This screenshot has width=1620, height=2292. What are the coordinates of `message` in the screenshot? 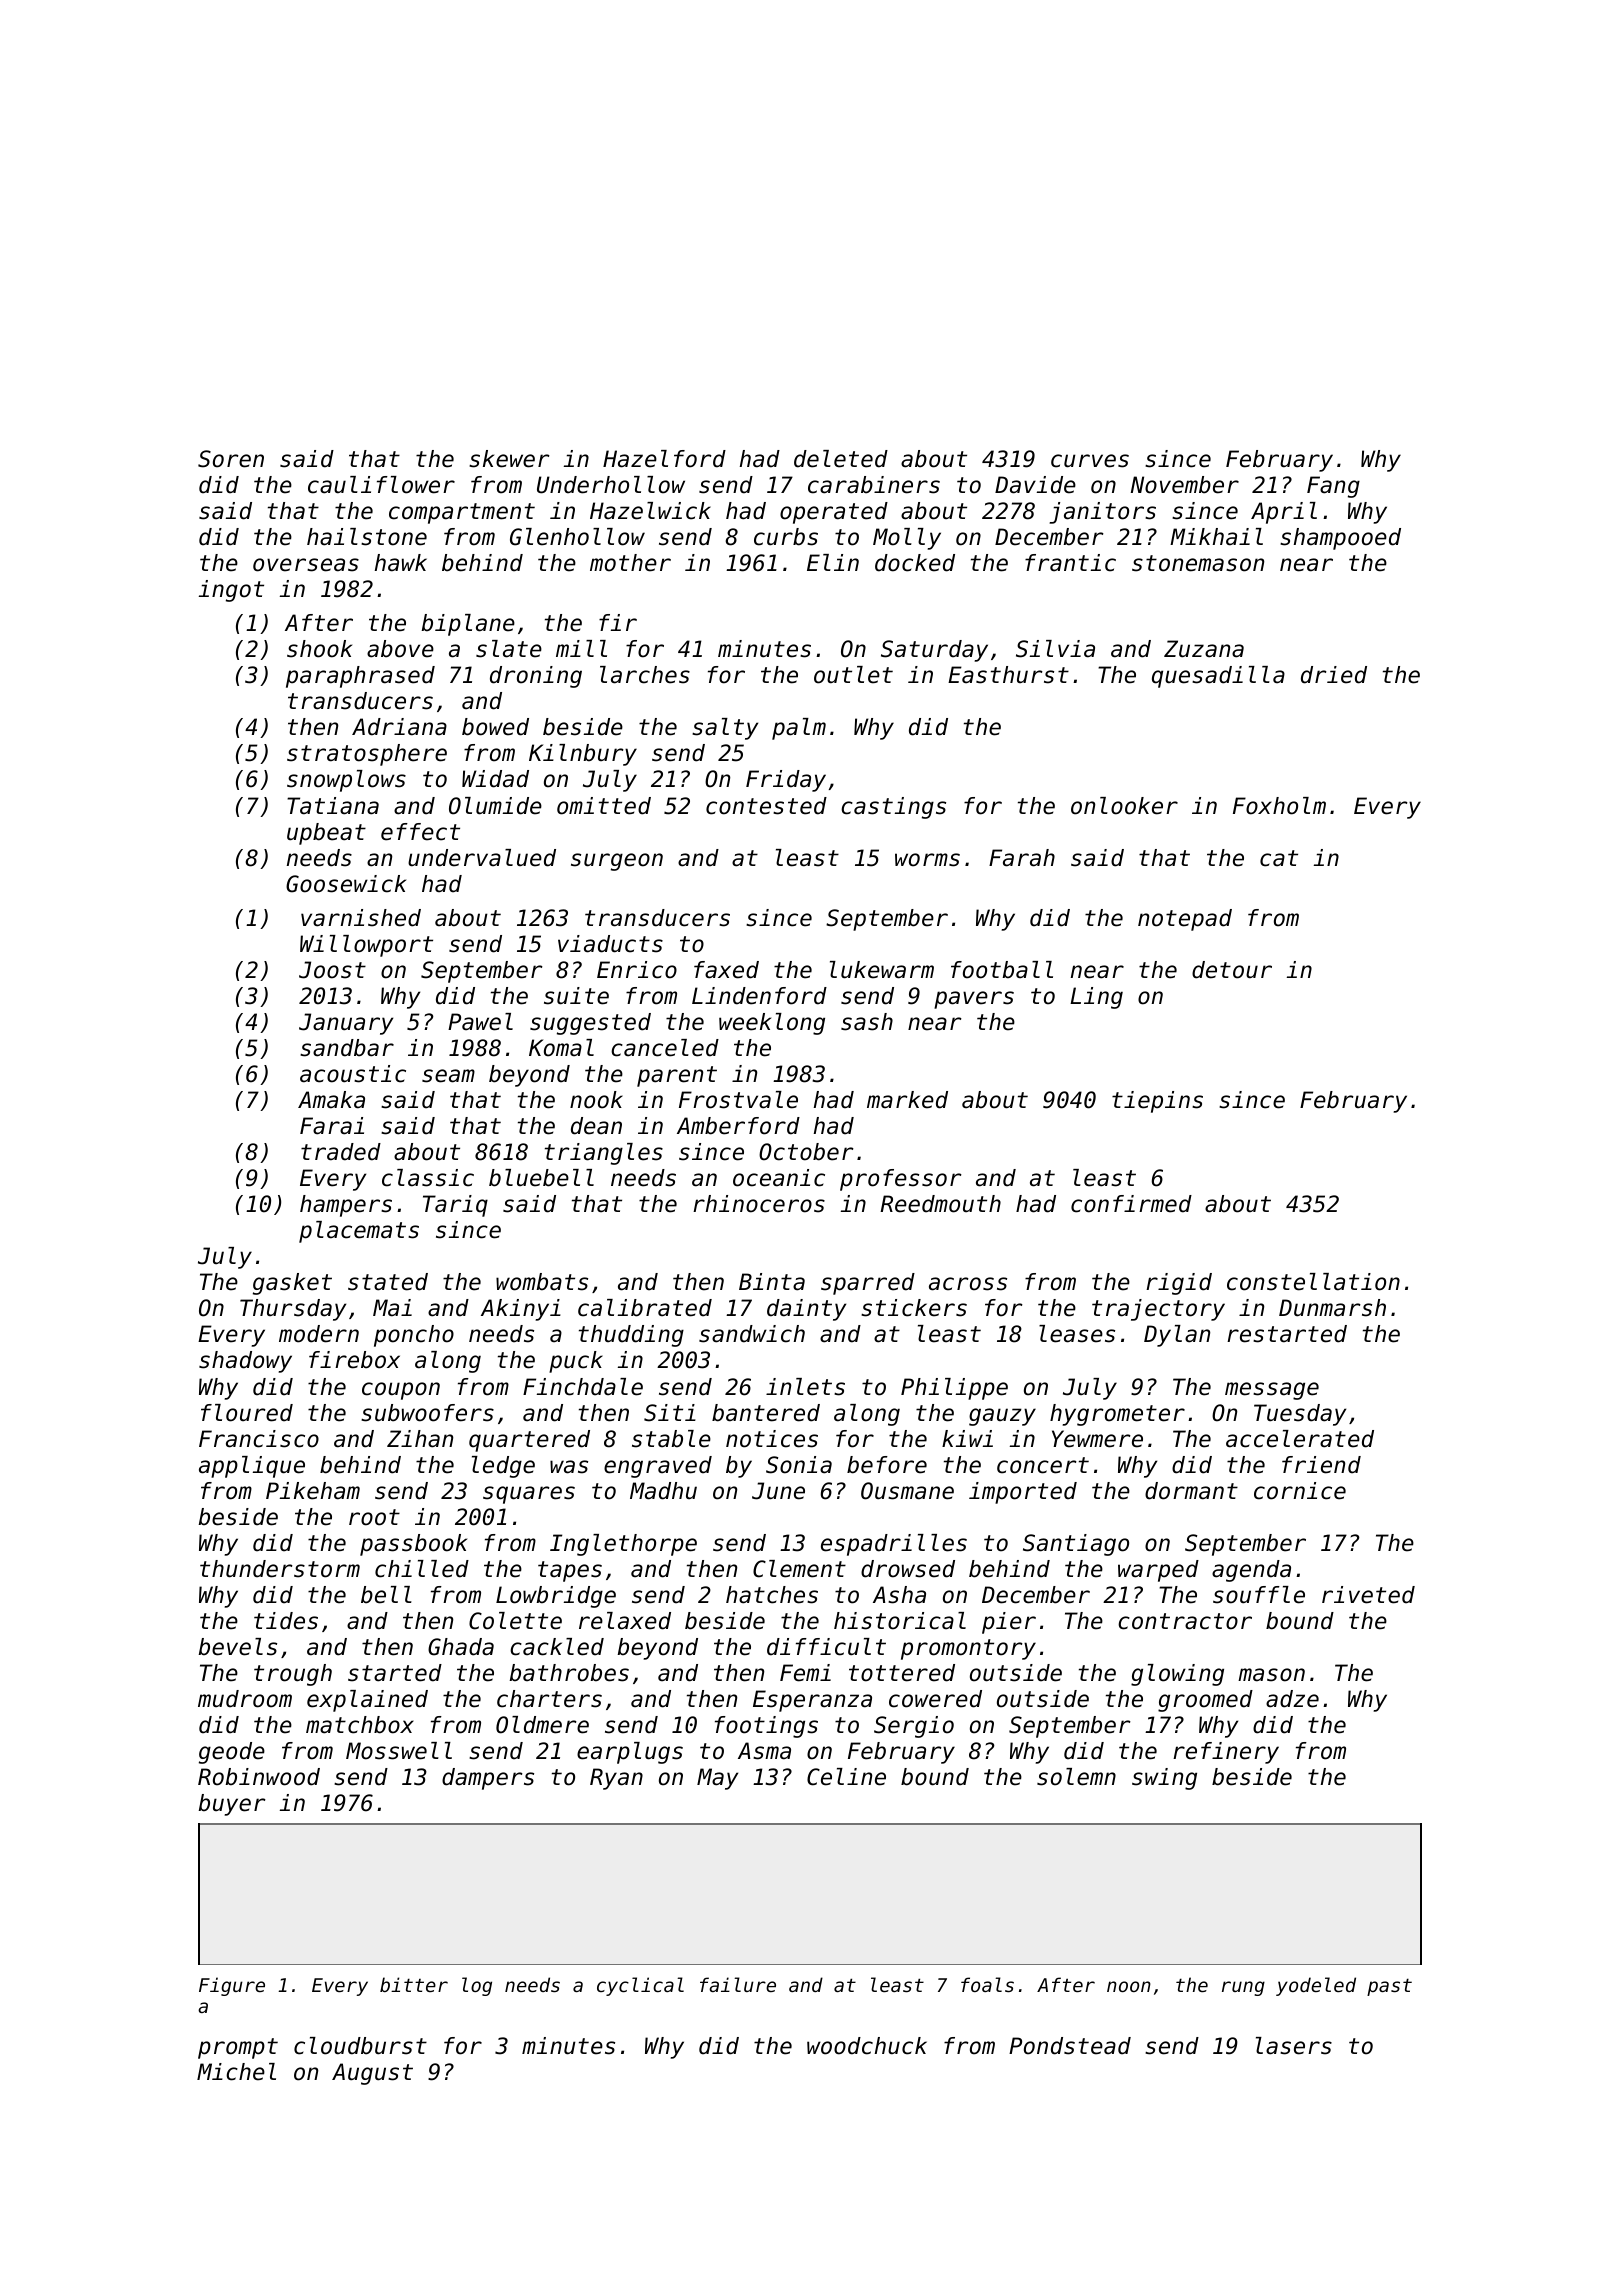 It's located at (1272, 1391).
